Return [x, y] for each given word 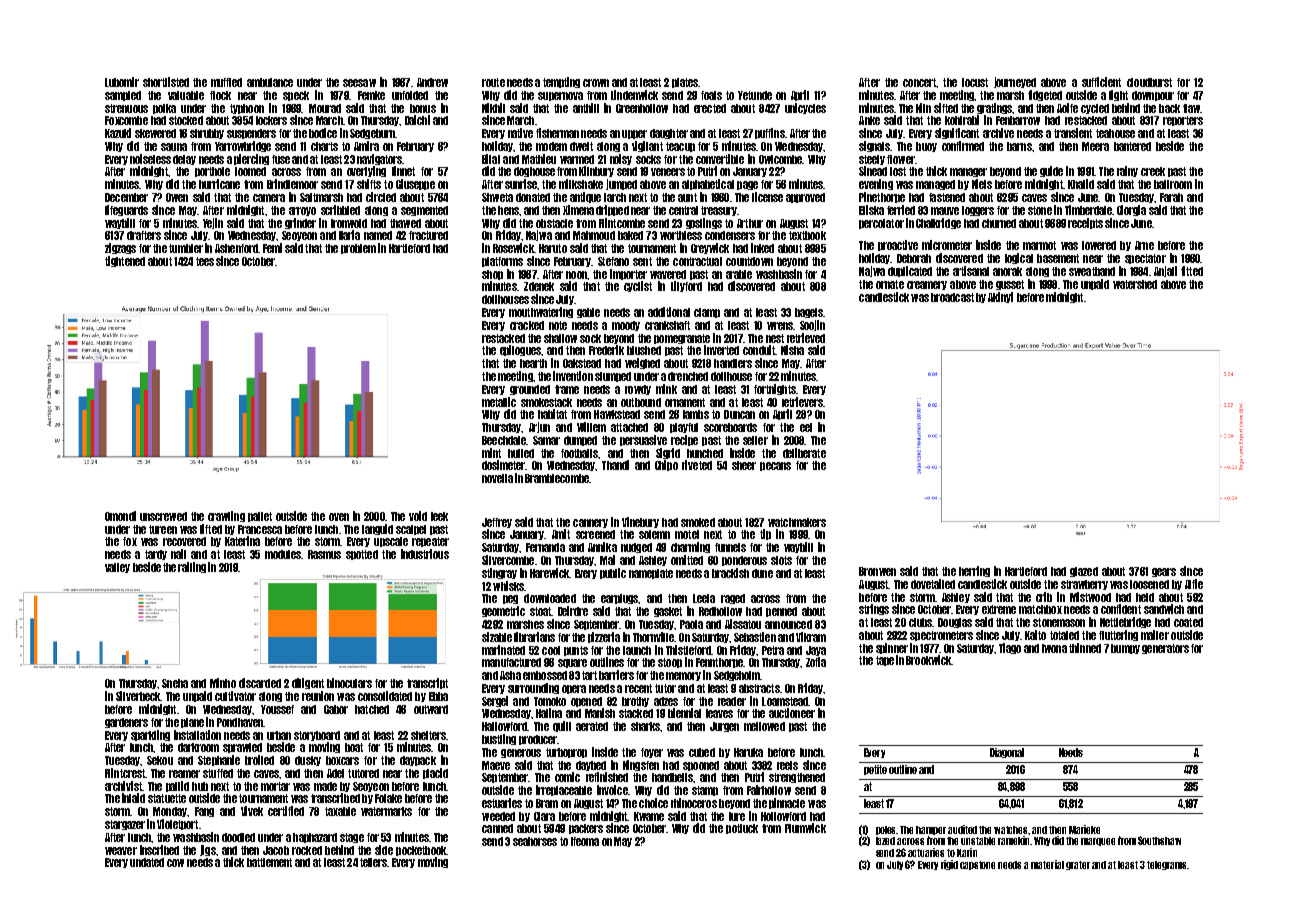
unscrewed [163, 516]
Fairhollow [769, 790]
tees [205, 261]
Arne [1144, 245]
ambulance [270, 82]
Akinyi [1000, 297]
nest [775, 338]
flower [901, 159]
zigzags [120, 248]
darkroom [198, 747]
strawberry [1084, 585]
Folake [388, 798]
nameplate [651, 574]
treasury [719, 211]
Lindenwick [634, 95]
